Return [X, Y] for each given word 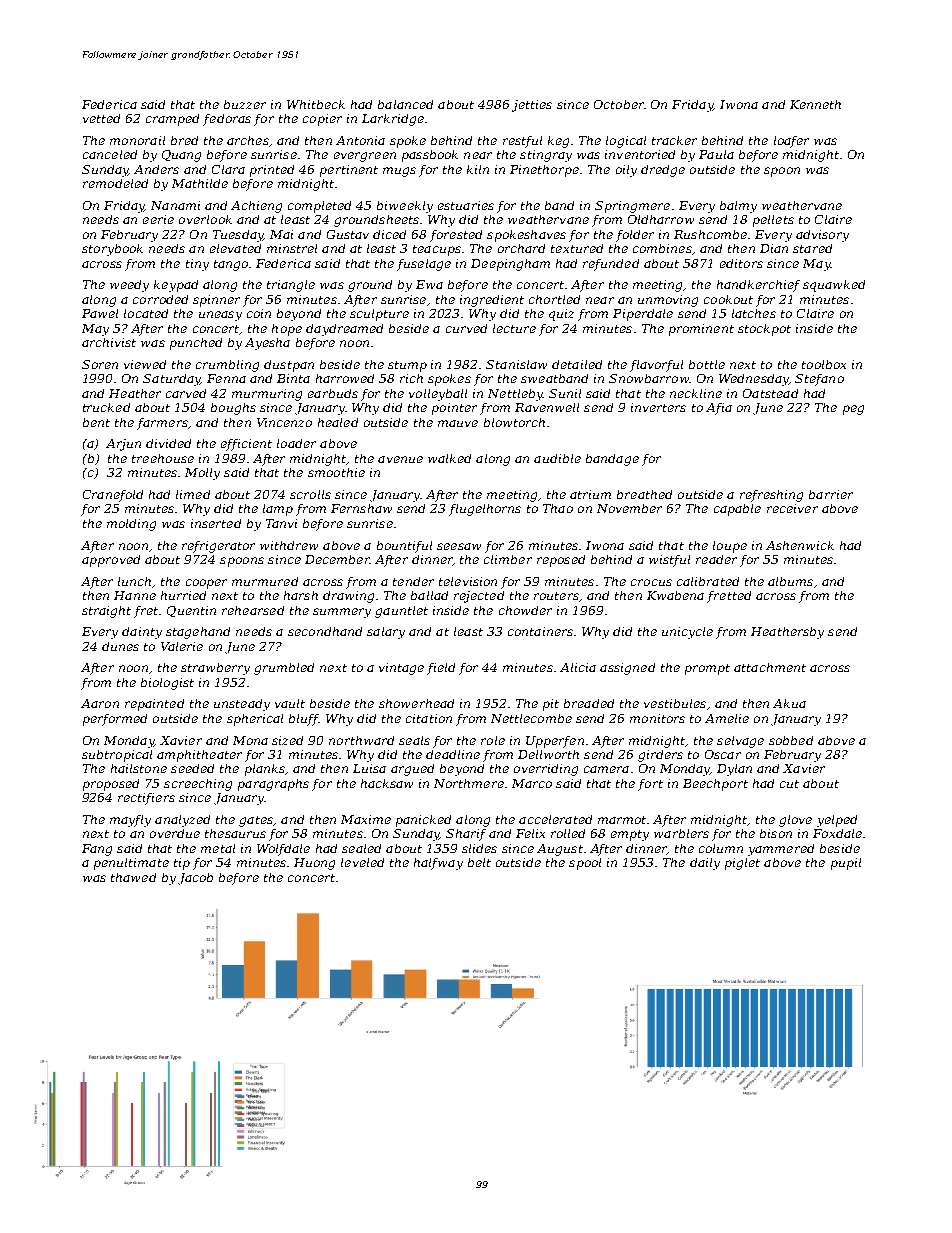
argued [412, 770]
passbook [430, 156]
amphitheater [199, 756]
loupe [730, 547]
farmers [162, 424]
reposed [561, 561]
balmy [738, 207]
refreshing [771, 496]
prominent [701, 330]
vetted [101, 118]
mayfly [130, 821]
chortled [554, 299]
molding [131, 525]
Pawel [100, 313]
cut [789, 784]
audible [557, 458]
